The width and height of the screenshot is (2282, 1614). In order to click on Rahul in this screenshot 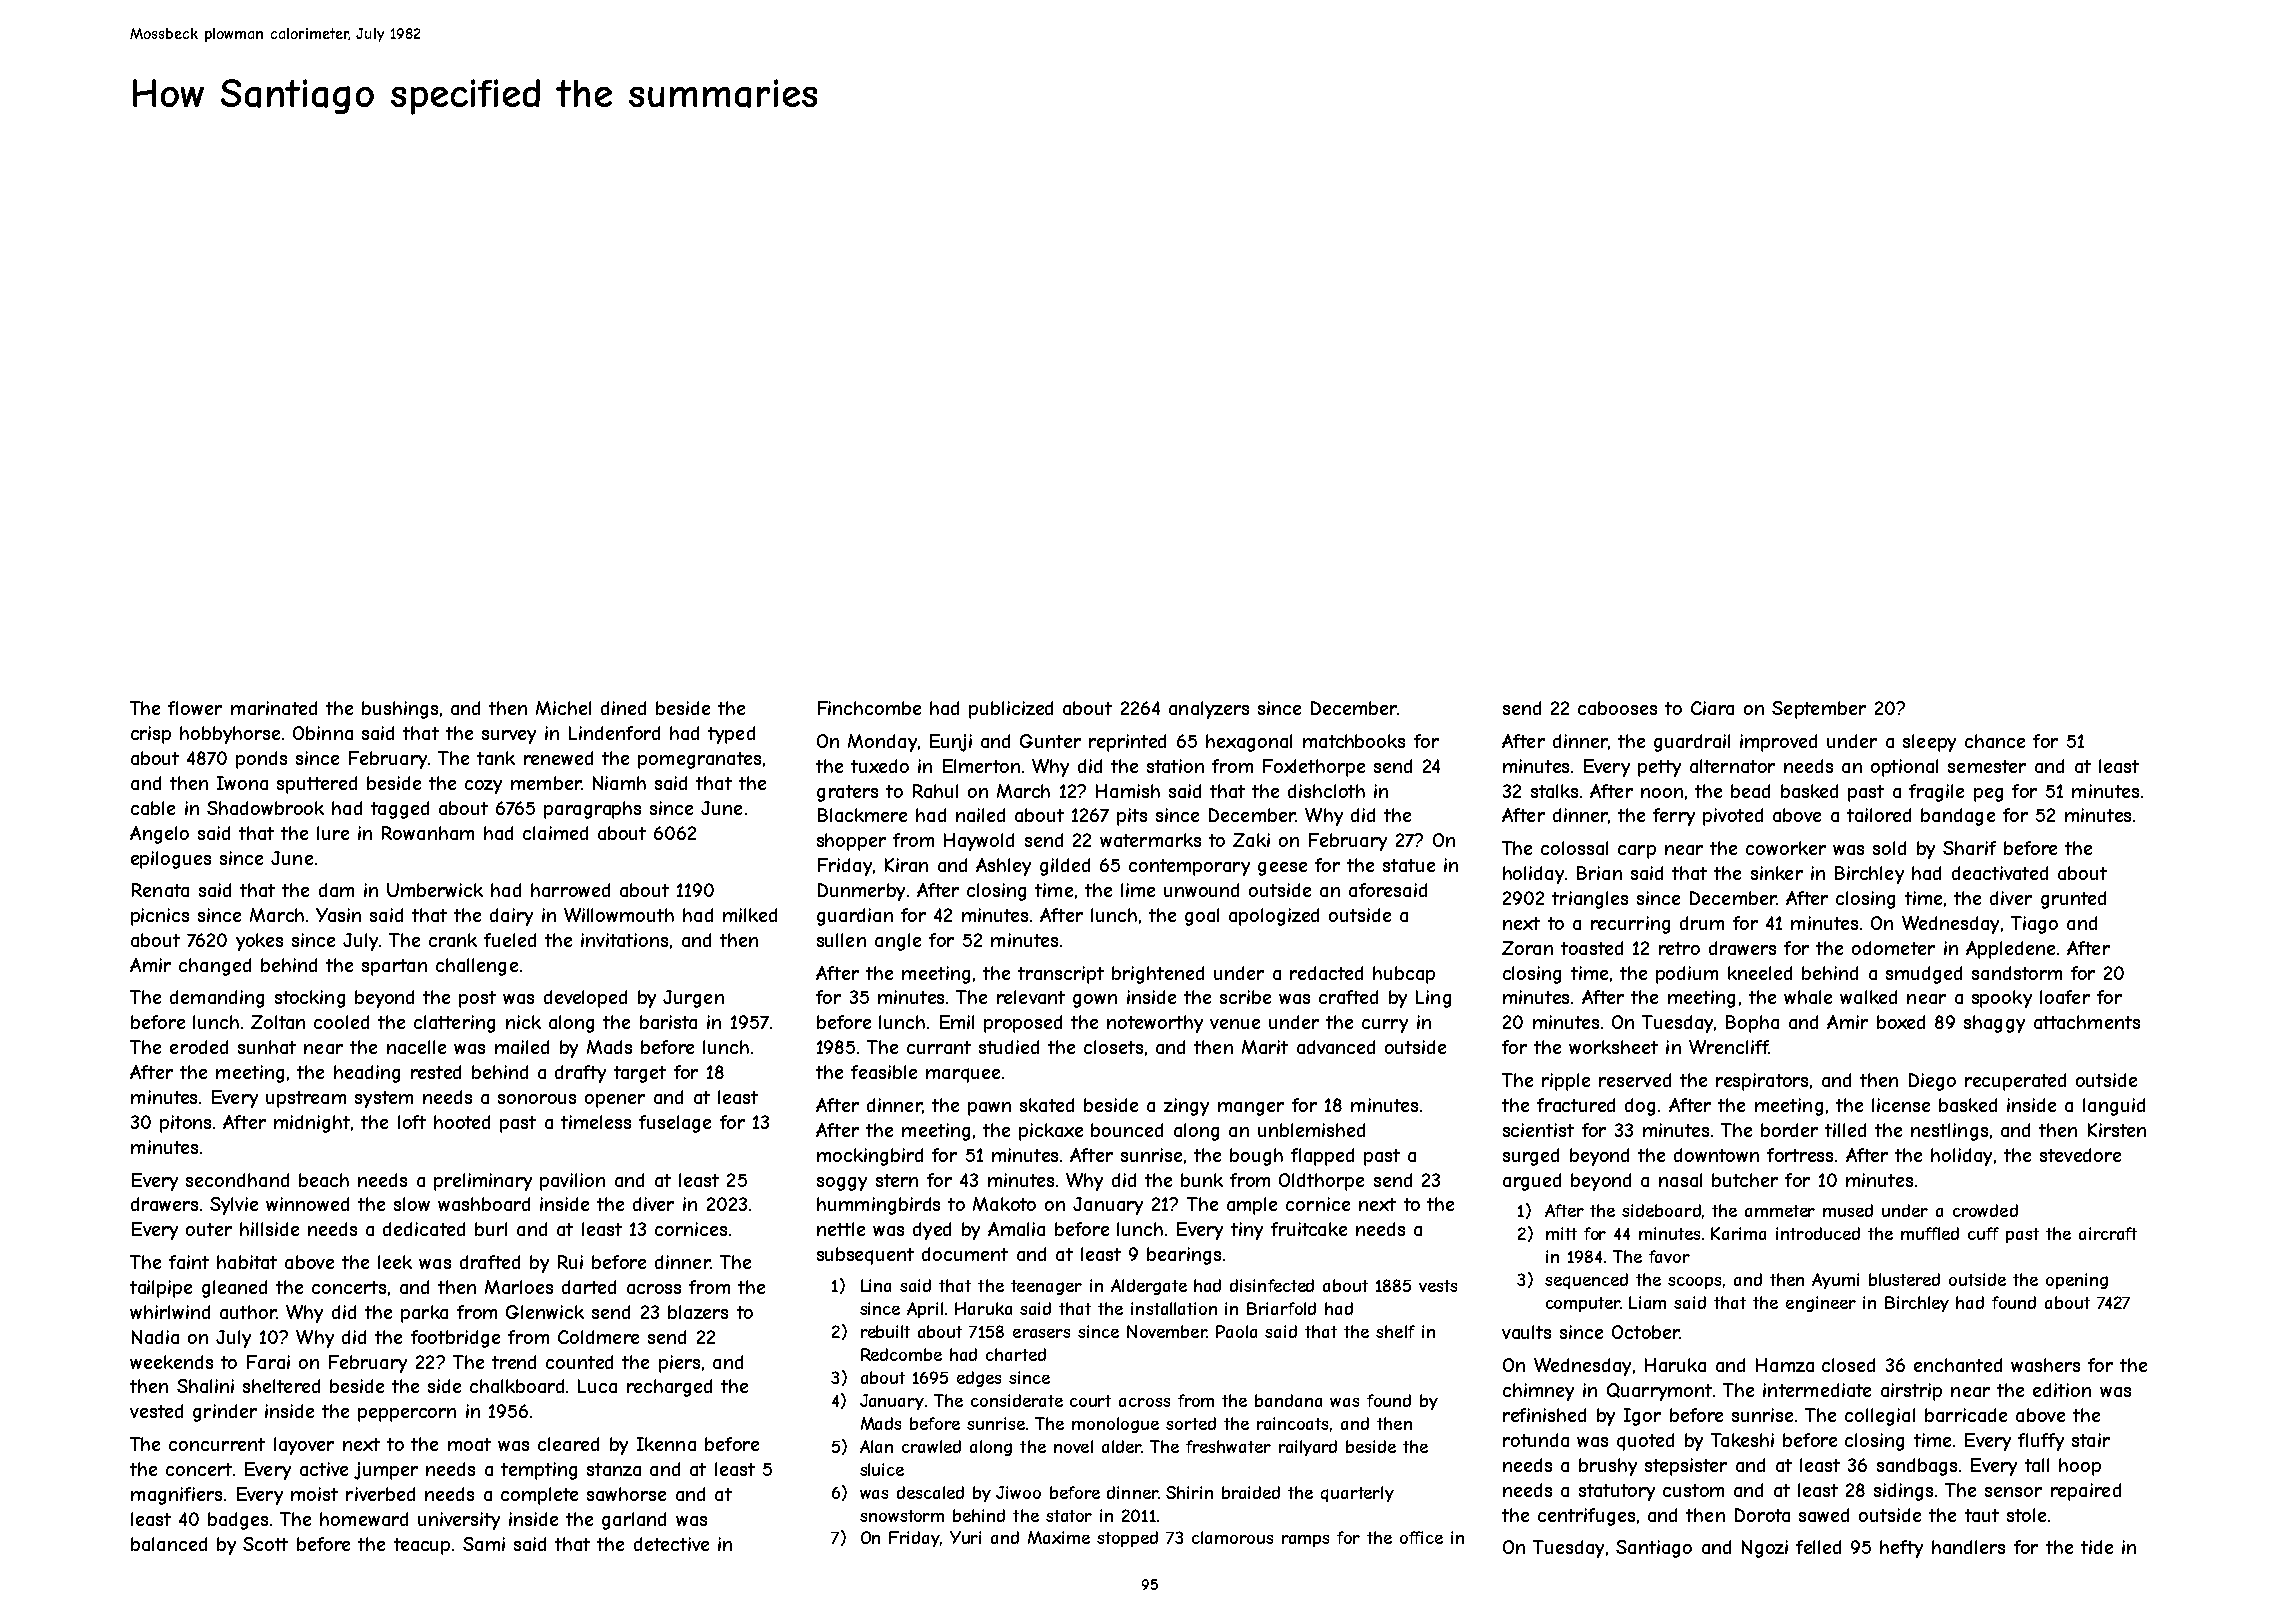, I will do `click(935, 791)`.
